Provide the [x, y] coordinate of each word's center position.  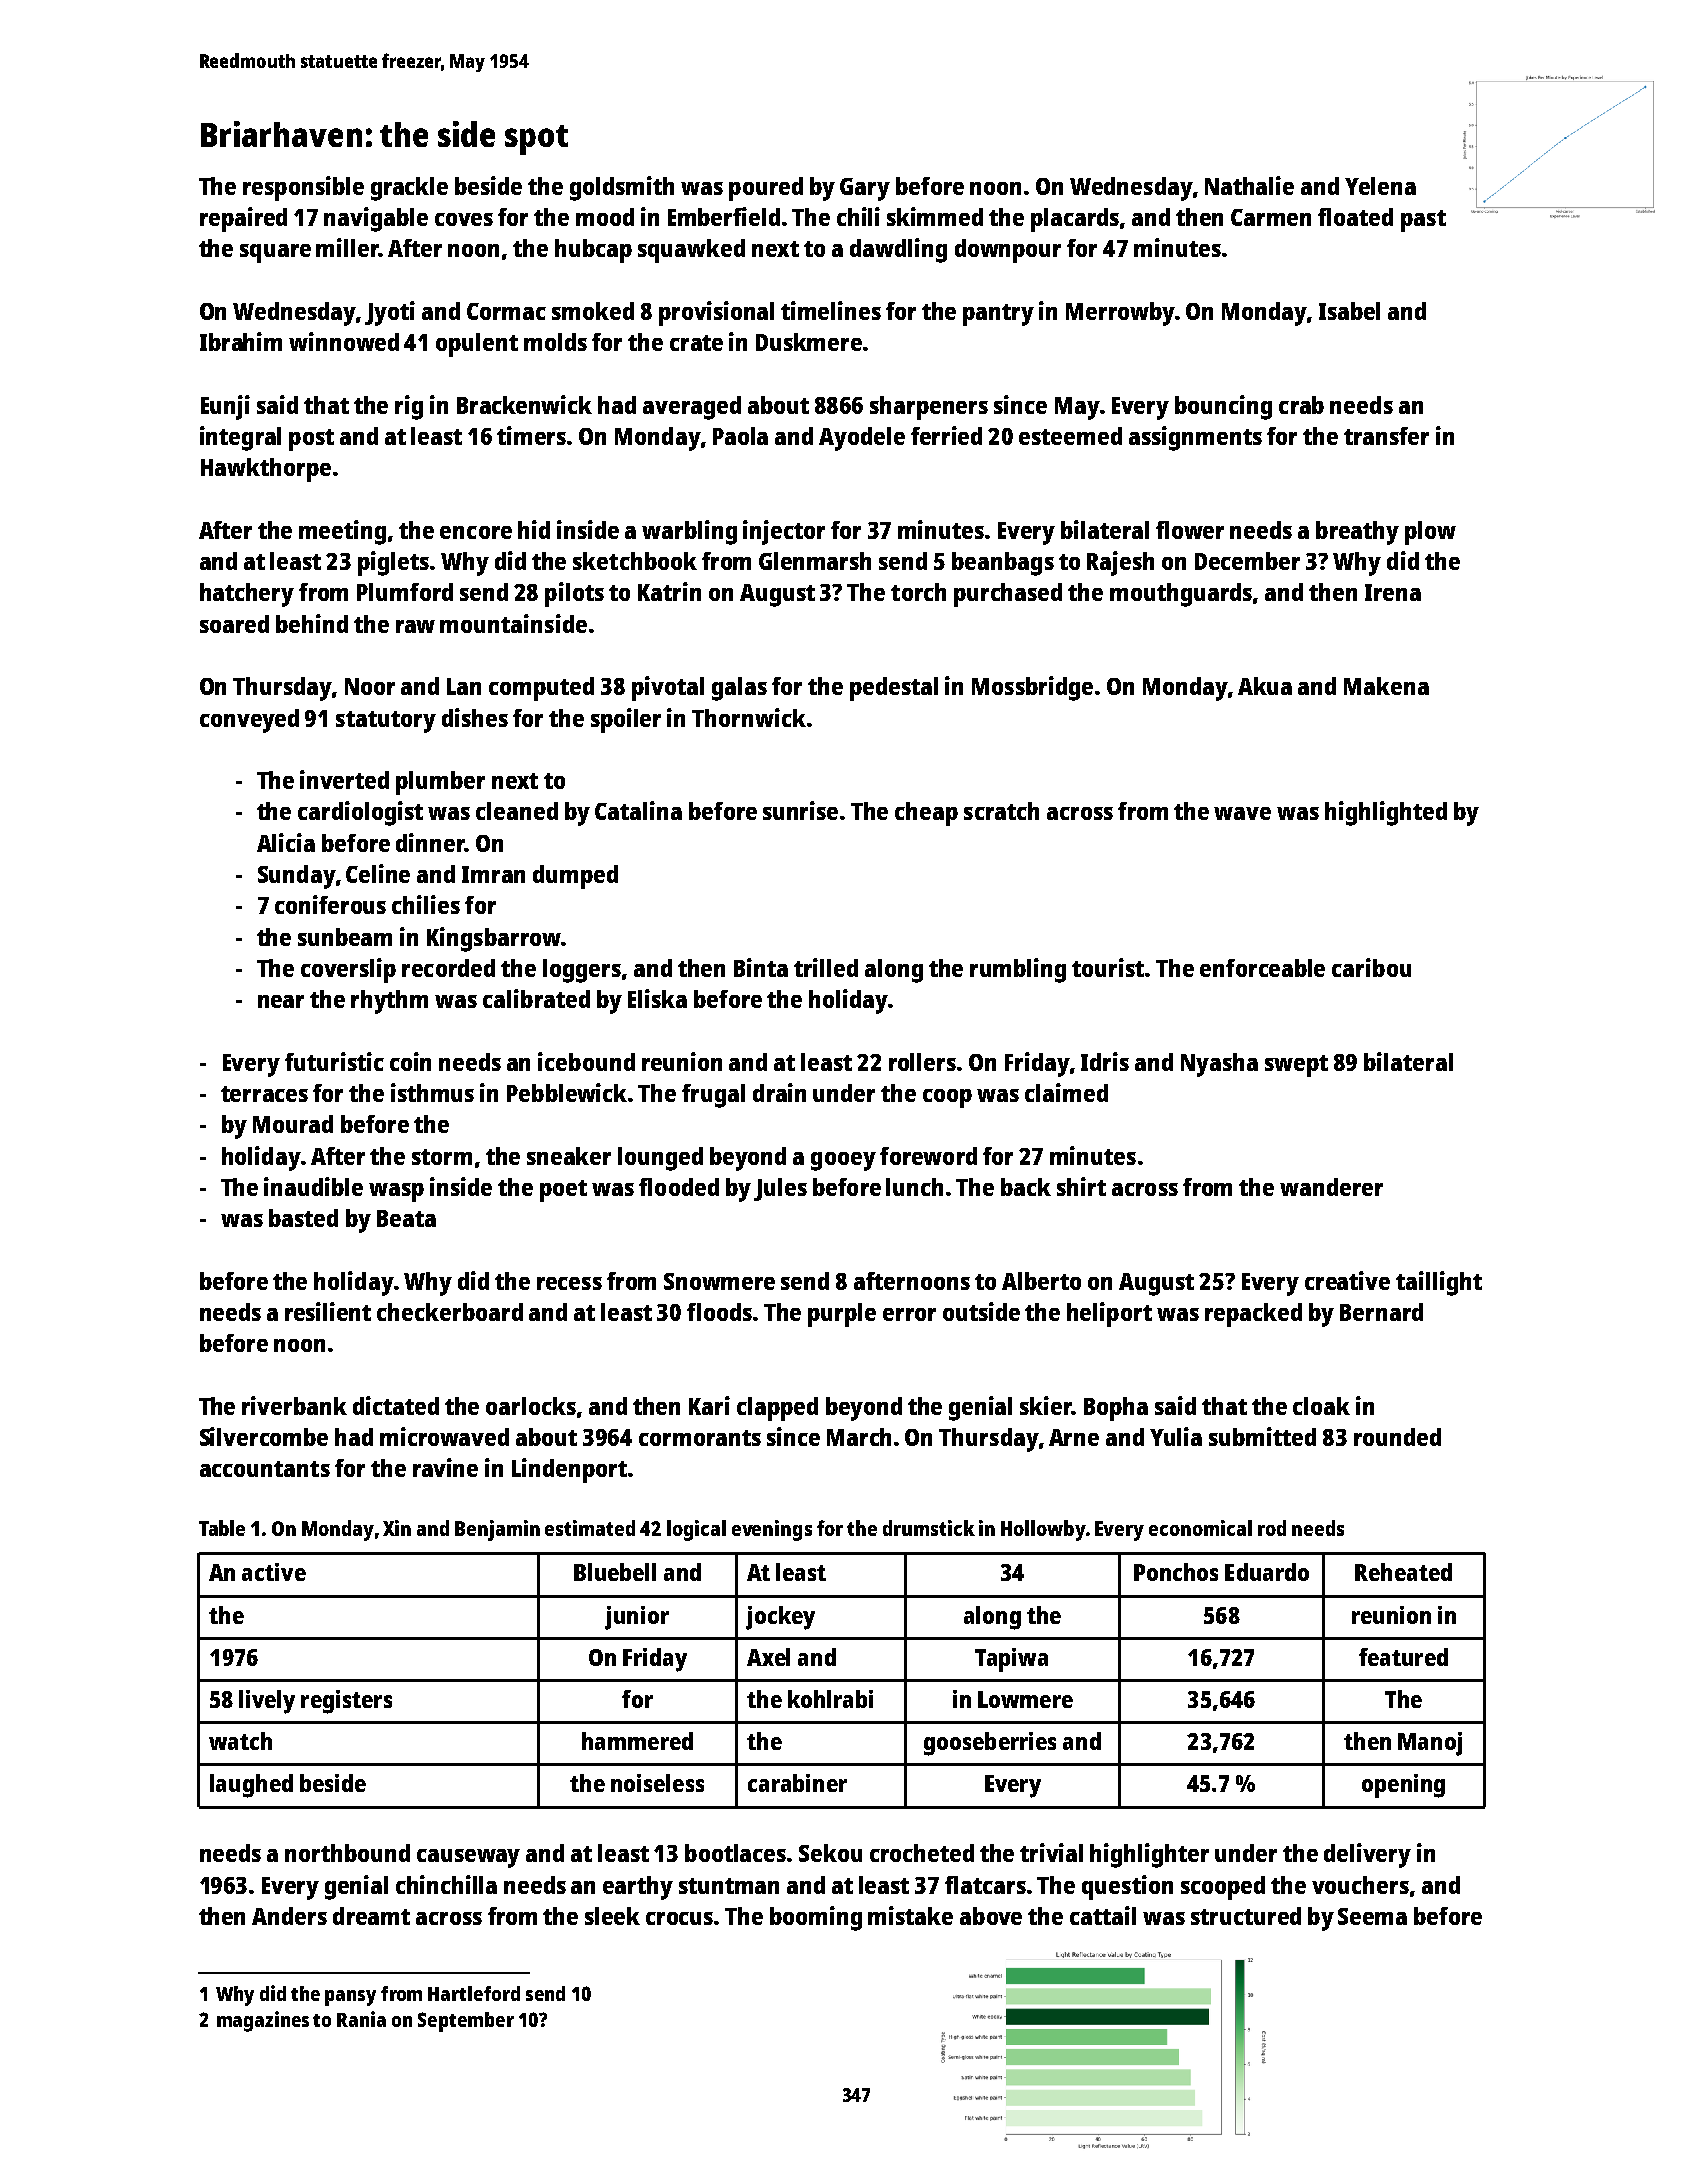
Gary [865, 189]
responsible [303, 188]
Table [222, 1528]
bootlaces [736, 1853]
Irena [1393, 592]
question [1127, 1887]
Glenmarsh [815, 561]
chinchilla [446, 1884]
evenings [772, 1530]
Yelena [1380, 186]
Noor [370, 686]
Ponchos [1176, 1572]
